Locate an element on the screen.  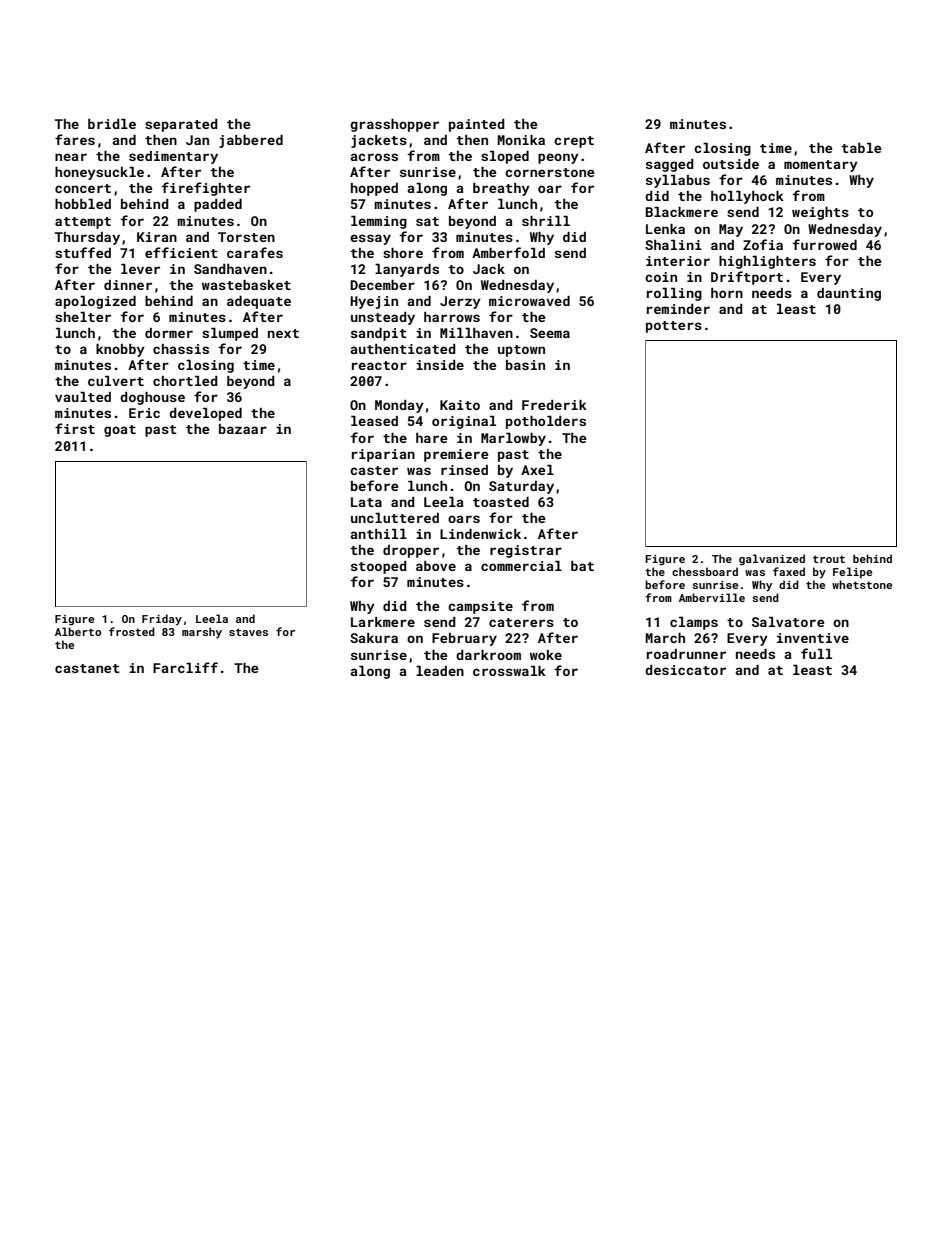
first is located at coordinates (75, 428).
